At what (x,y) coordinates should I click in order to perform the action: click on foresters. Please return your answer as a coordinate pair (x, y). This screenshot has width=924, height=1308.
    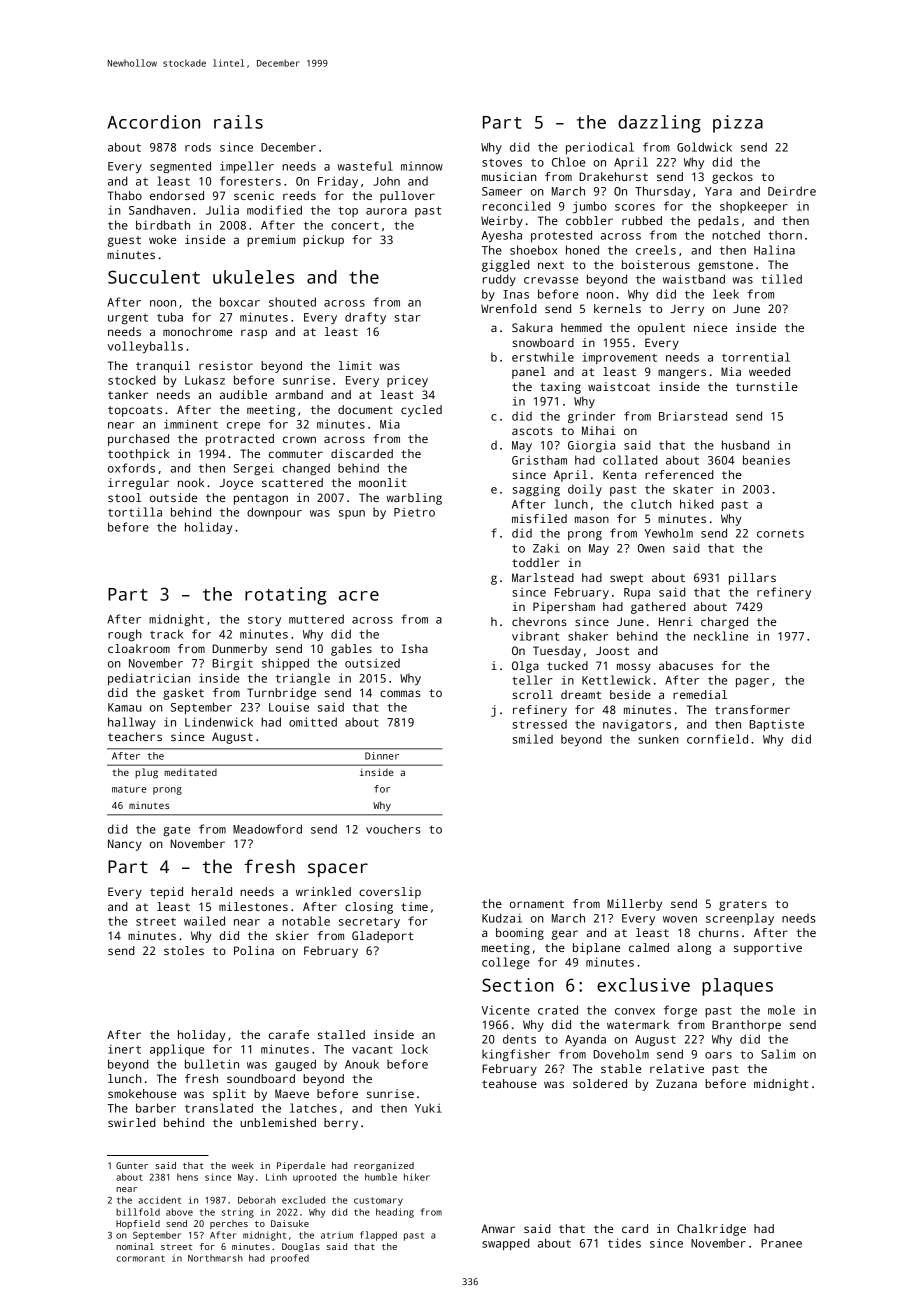
    Looking at the image, I should click on (250, 181).
